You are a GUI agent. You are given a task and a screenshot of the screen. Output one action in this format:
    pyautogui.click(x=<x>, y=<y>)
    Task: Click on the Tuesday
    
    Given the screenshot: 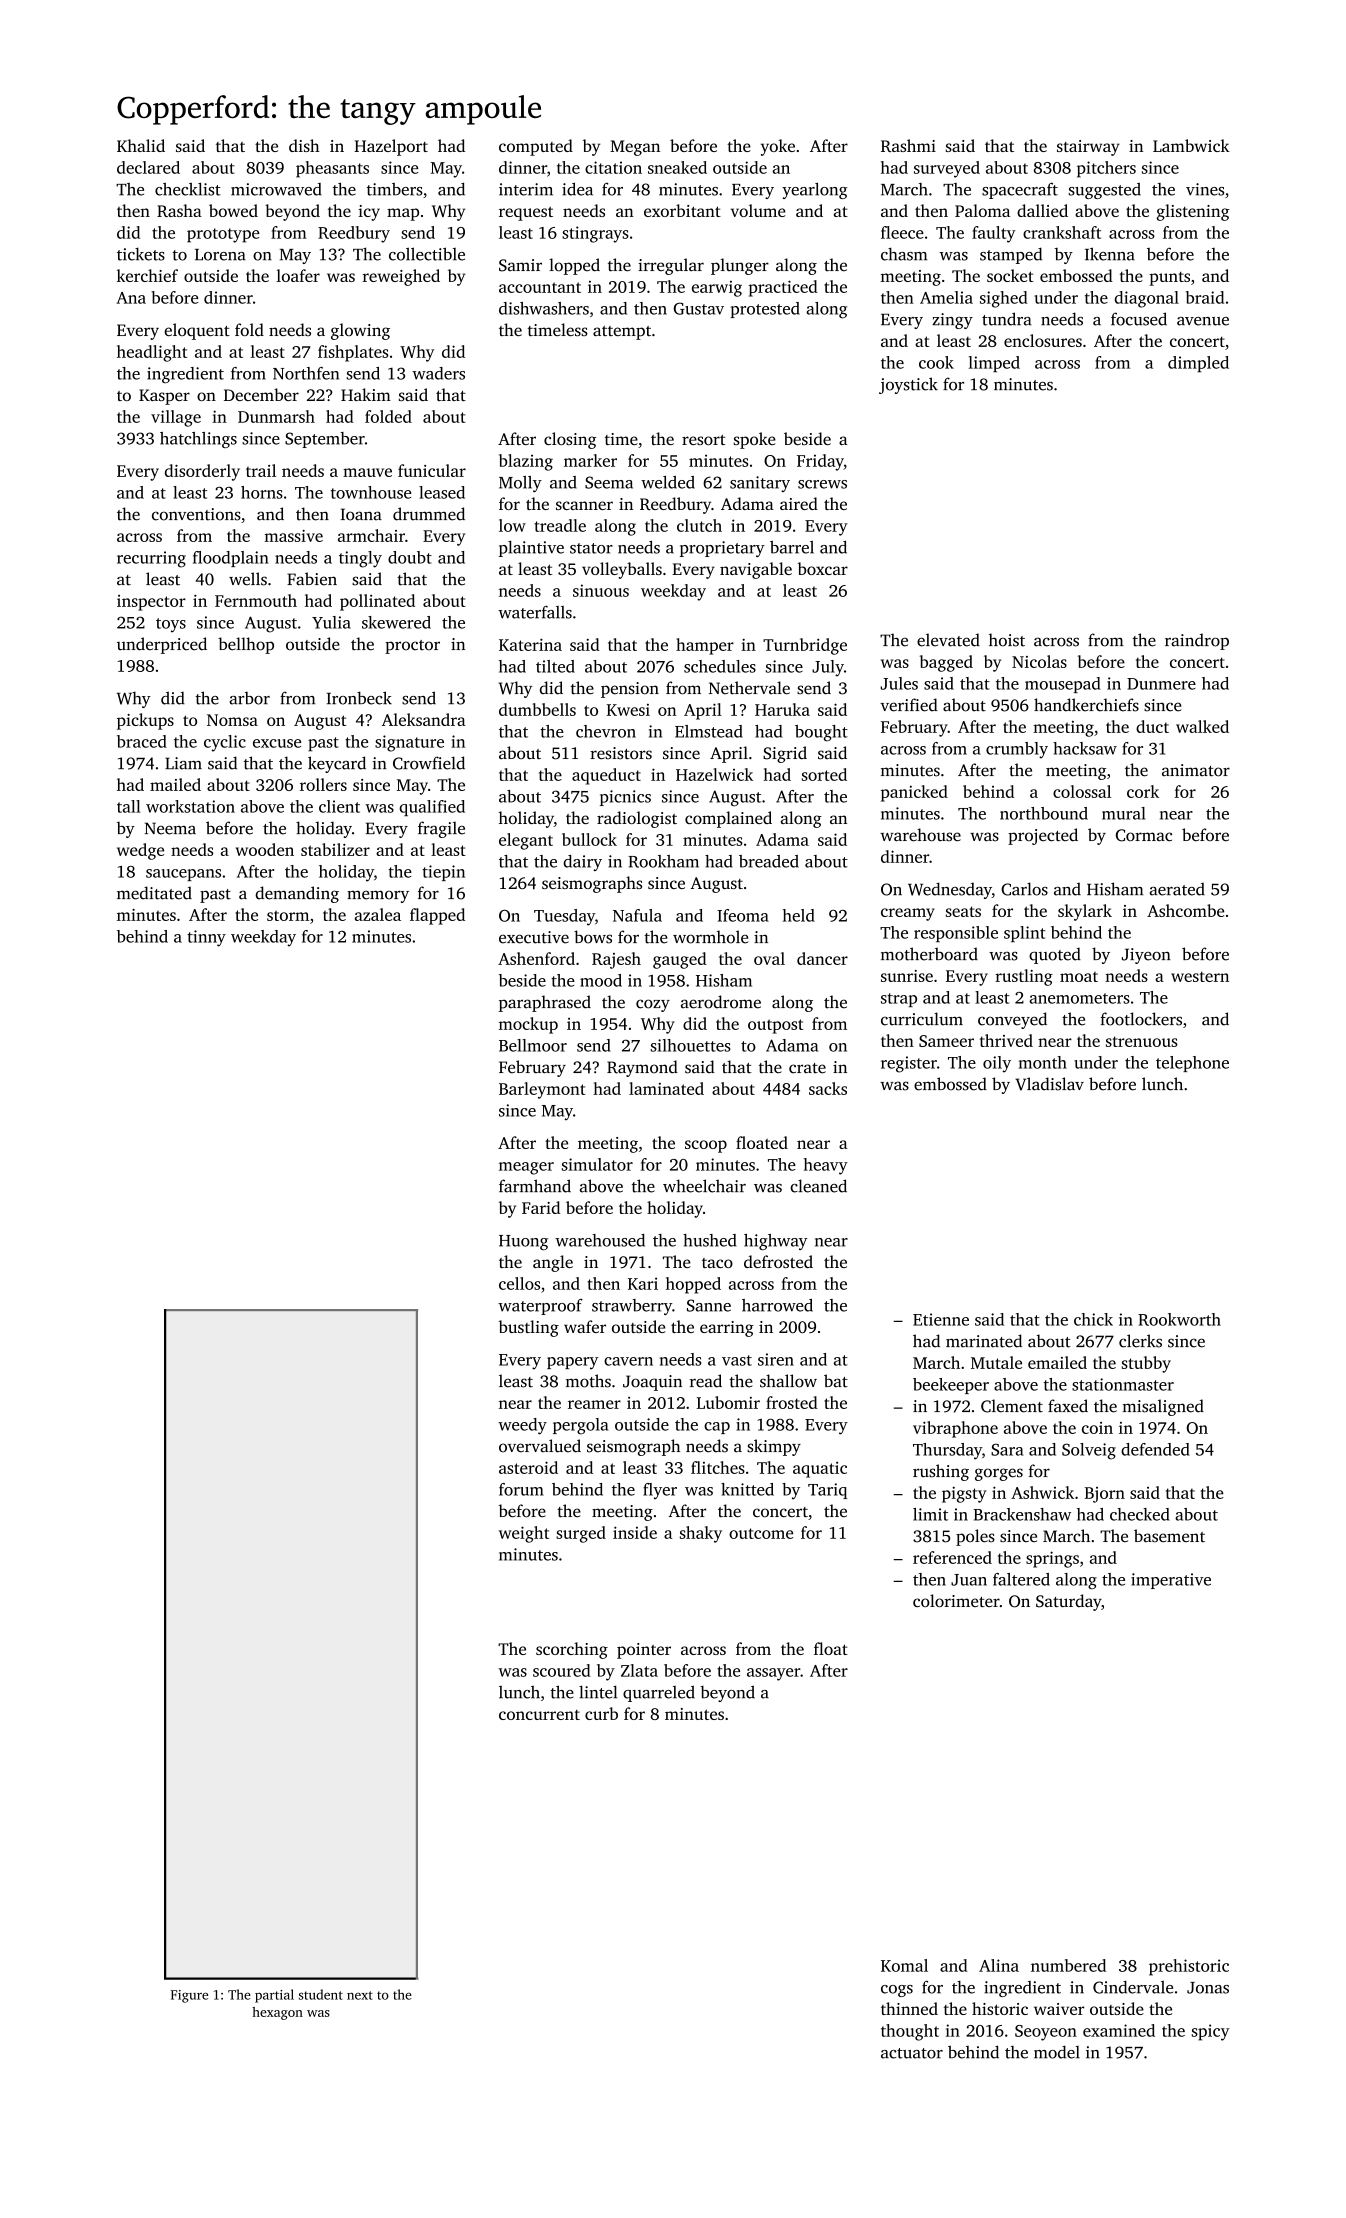 What is the action you would take?
    pyautogui.click(x=564, y=917)
